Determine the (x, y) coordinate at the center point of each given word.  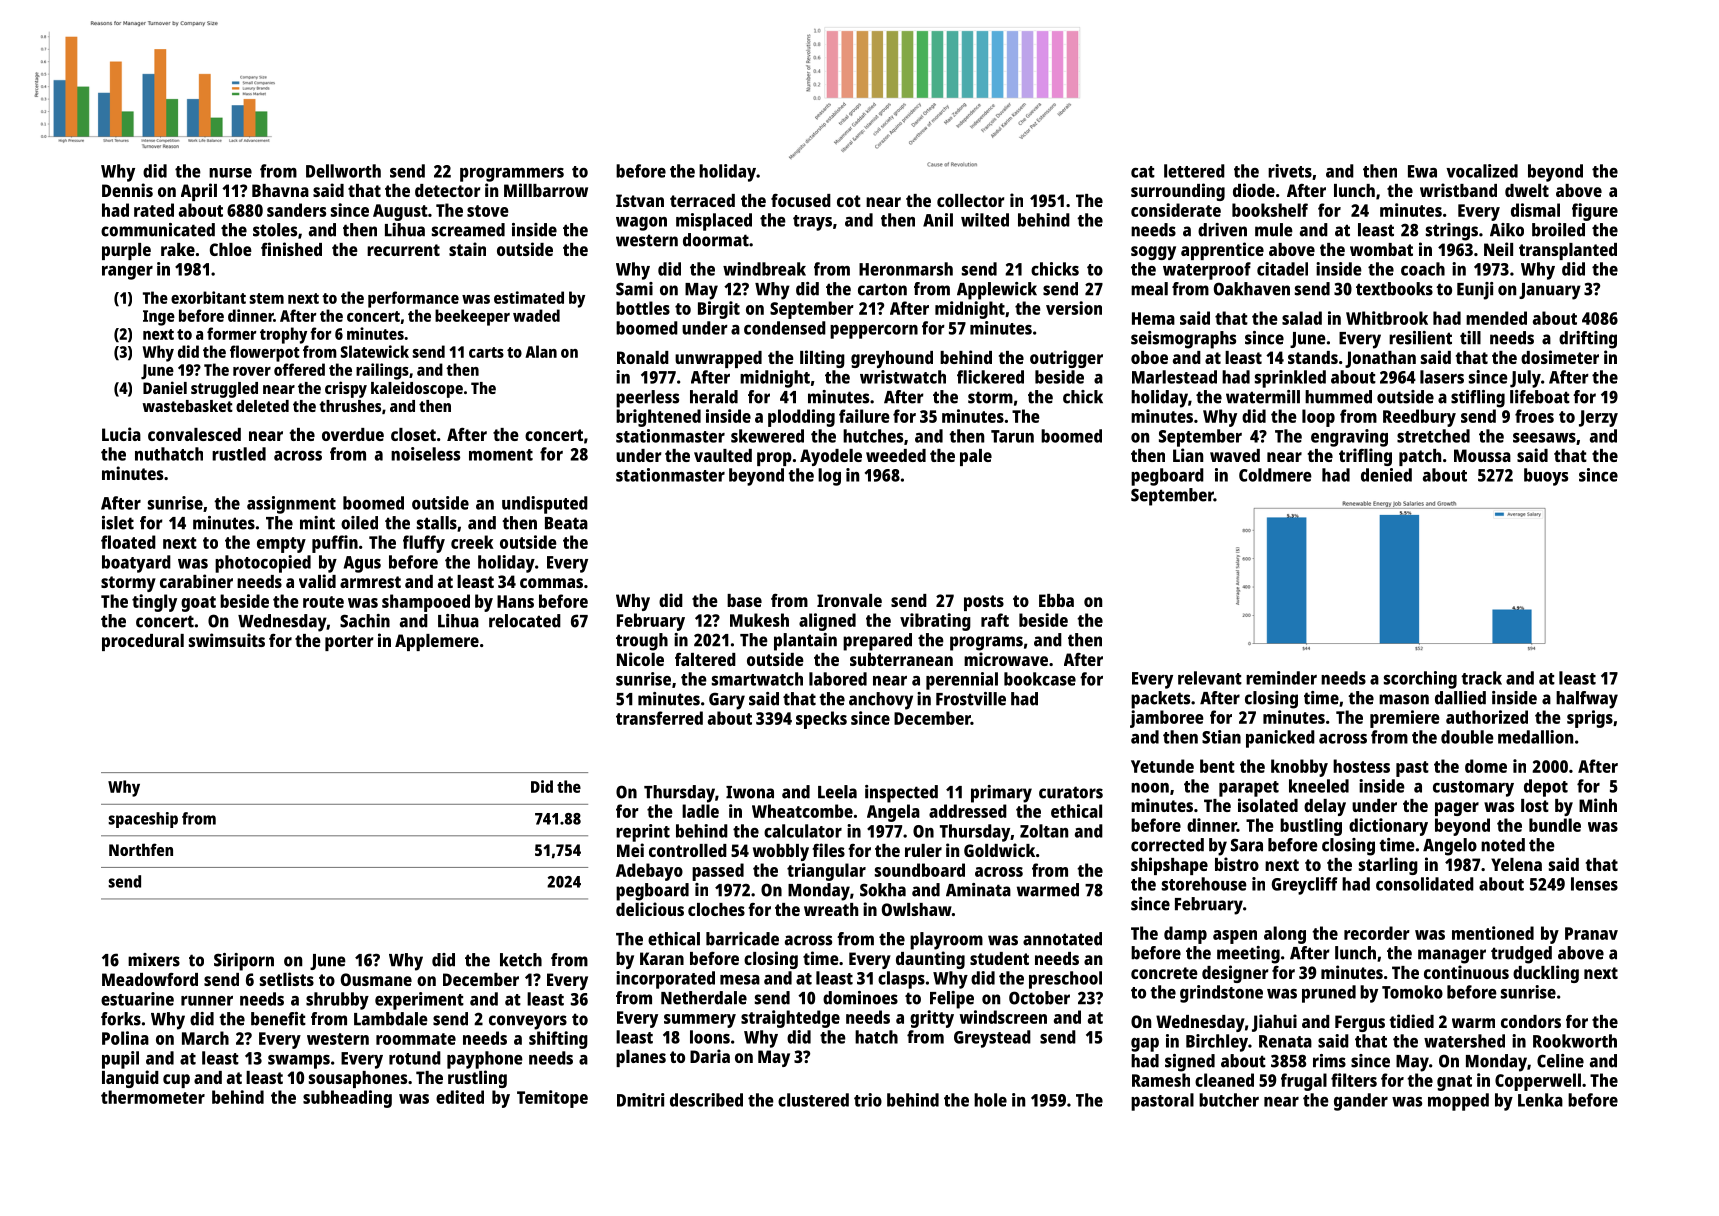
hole (990, 1100)
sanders (296, 210)
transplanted (1568, 251)
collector (970, 200)
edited (460, 1097)
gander (1361, 1102)
